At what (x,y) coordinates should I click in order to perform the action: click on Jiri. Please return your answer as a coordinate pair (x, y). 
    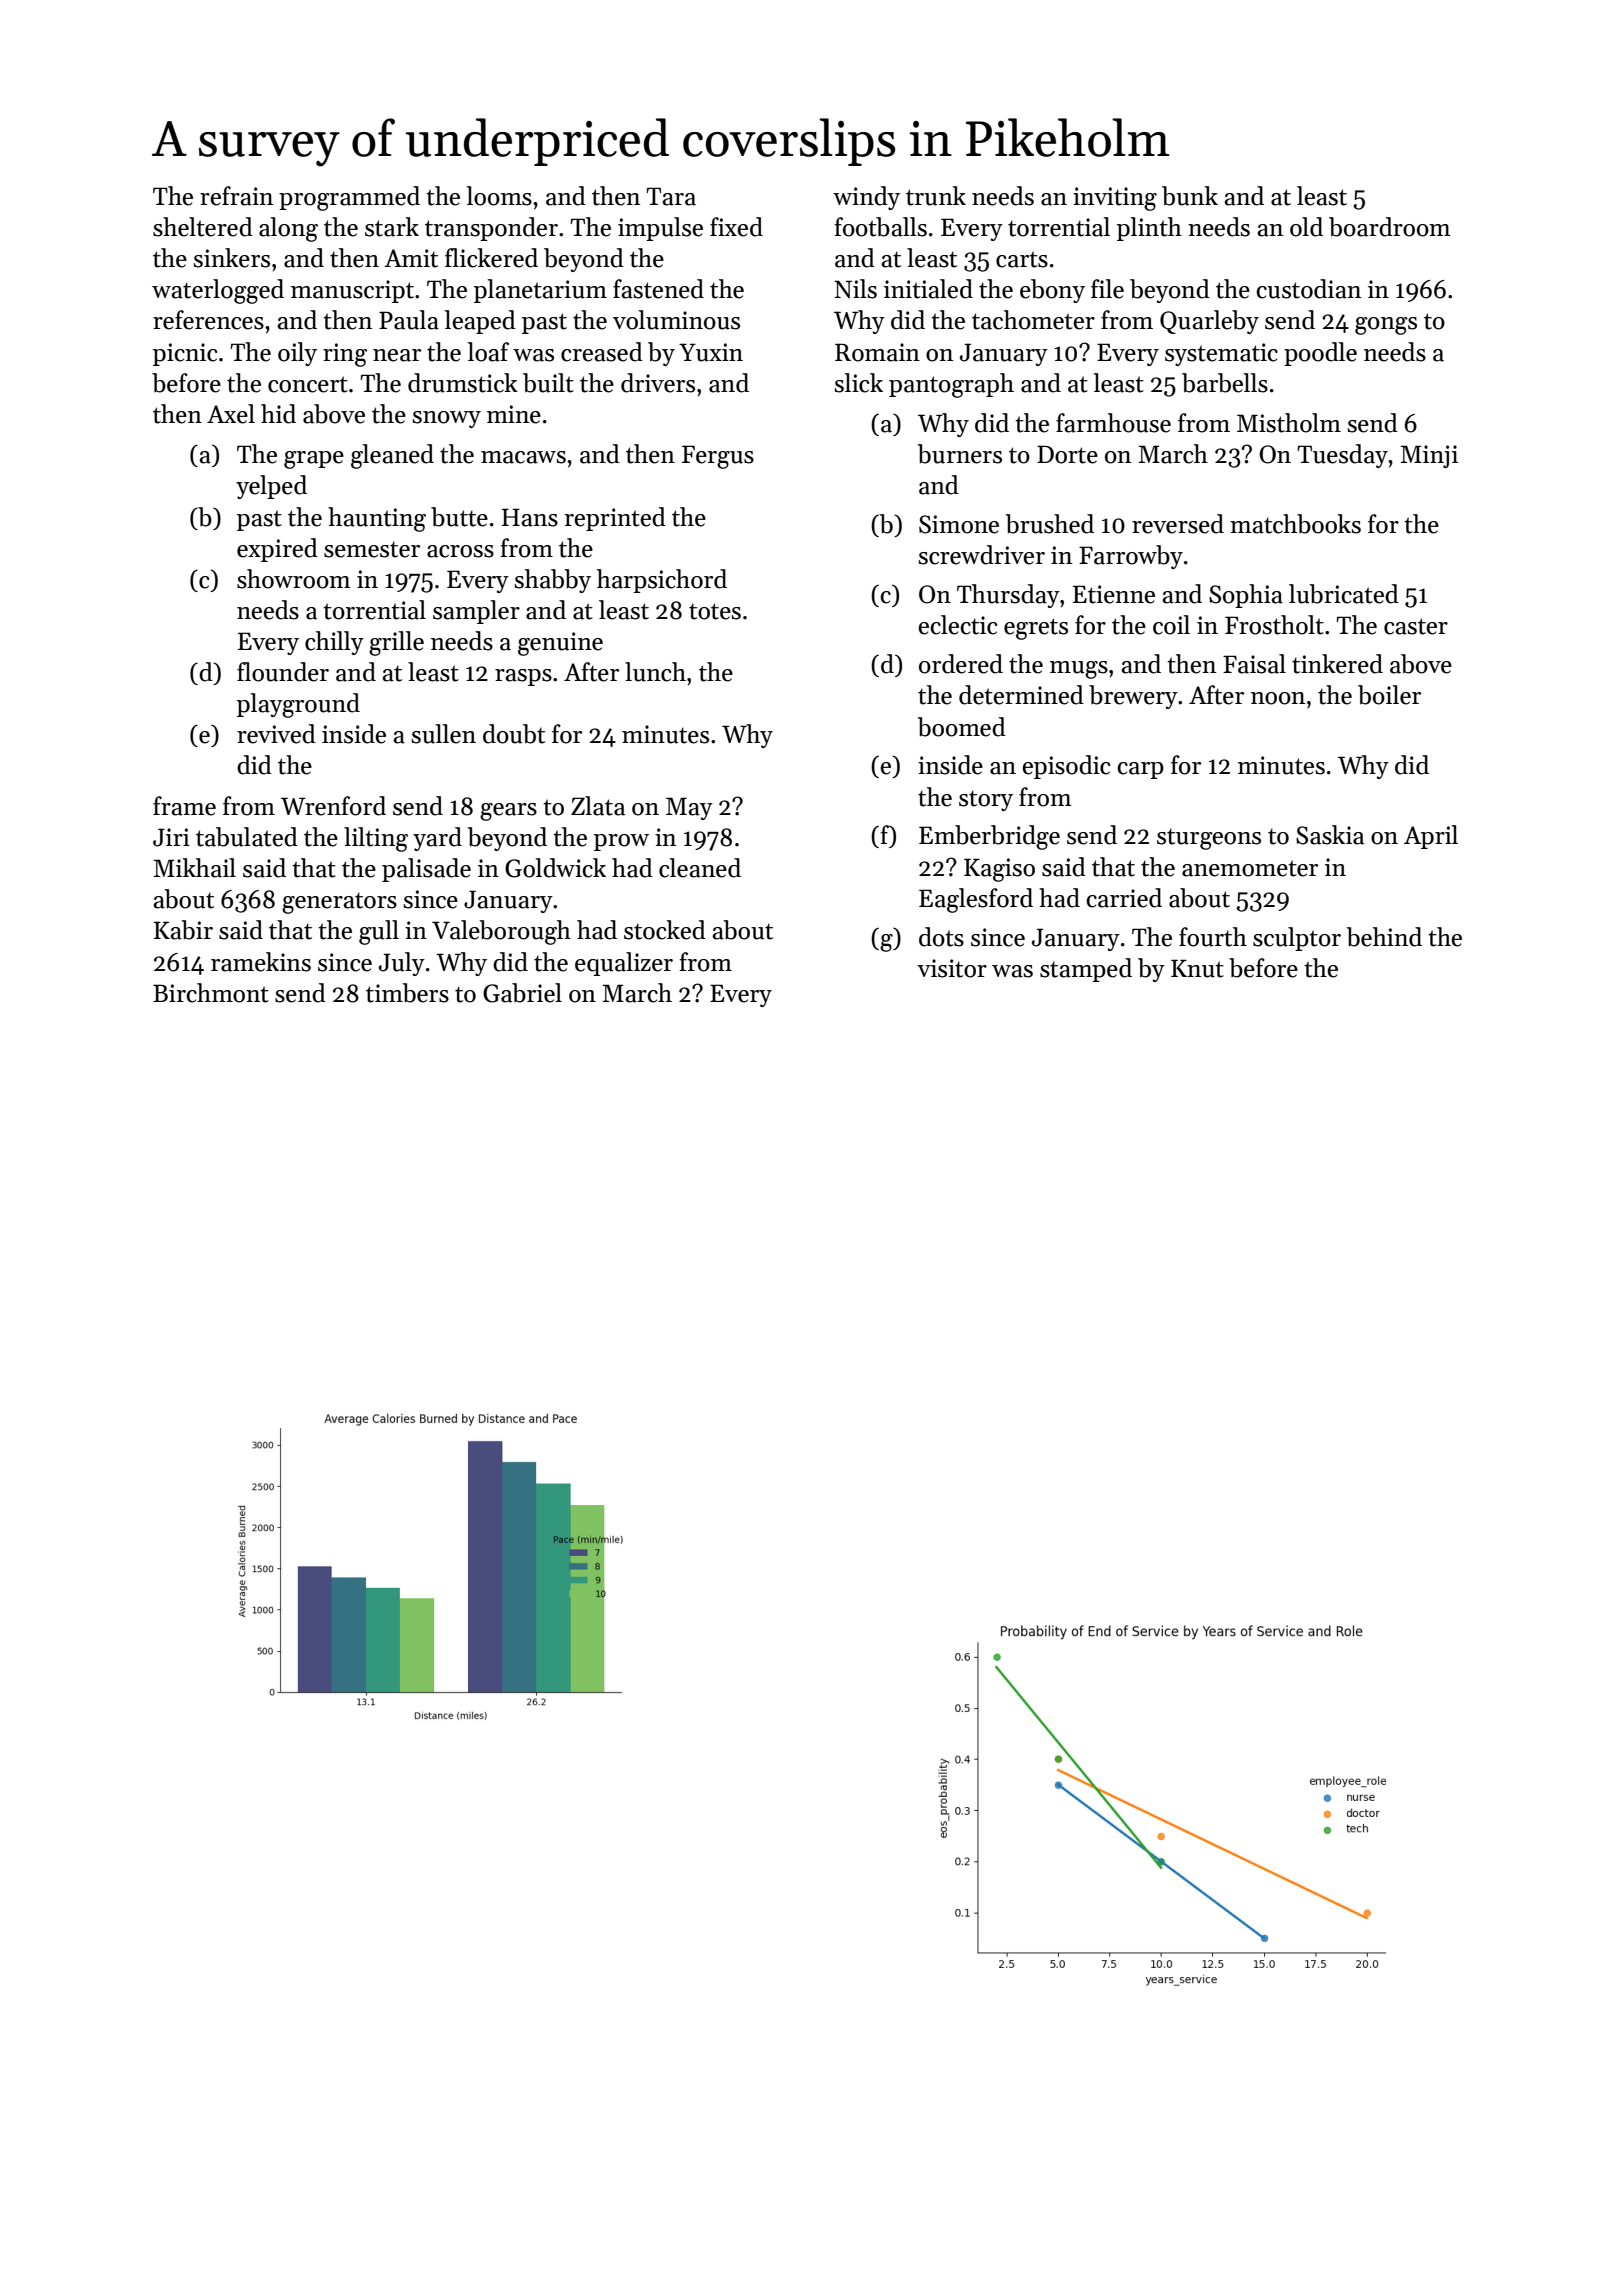
    Looking at the image, I should click on (171, 837).
